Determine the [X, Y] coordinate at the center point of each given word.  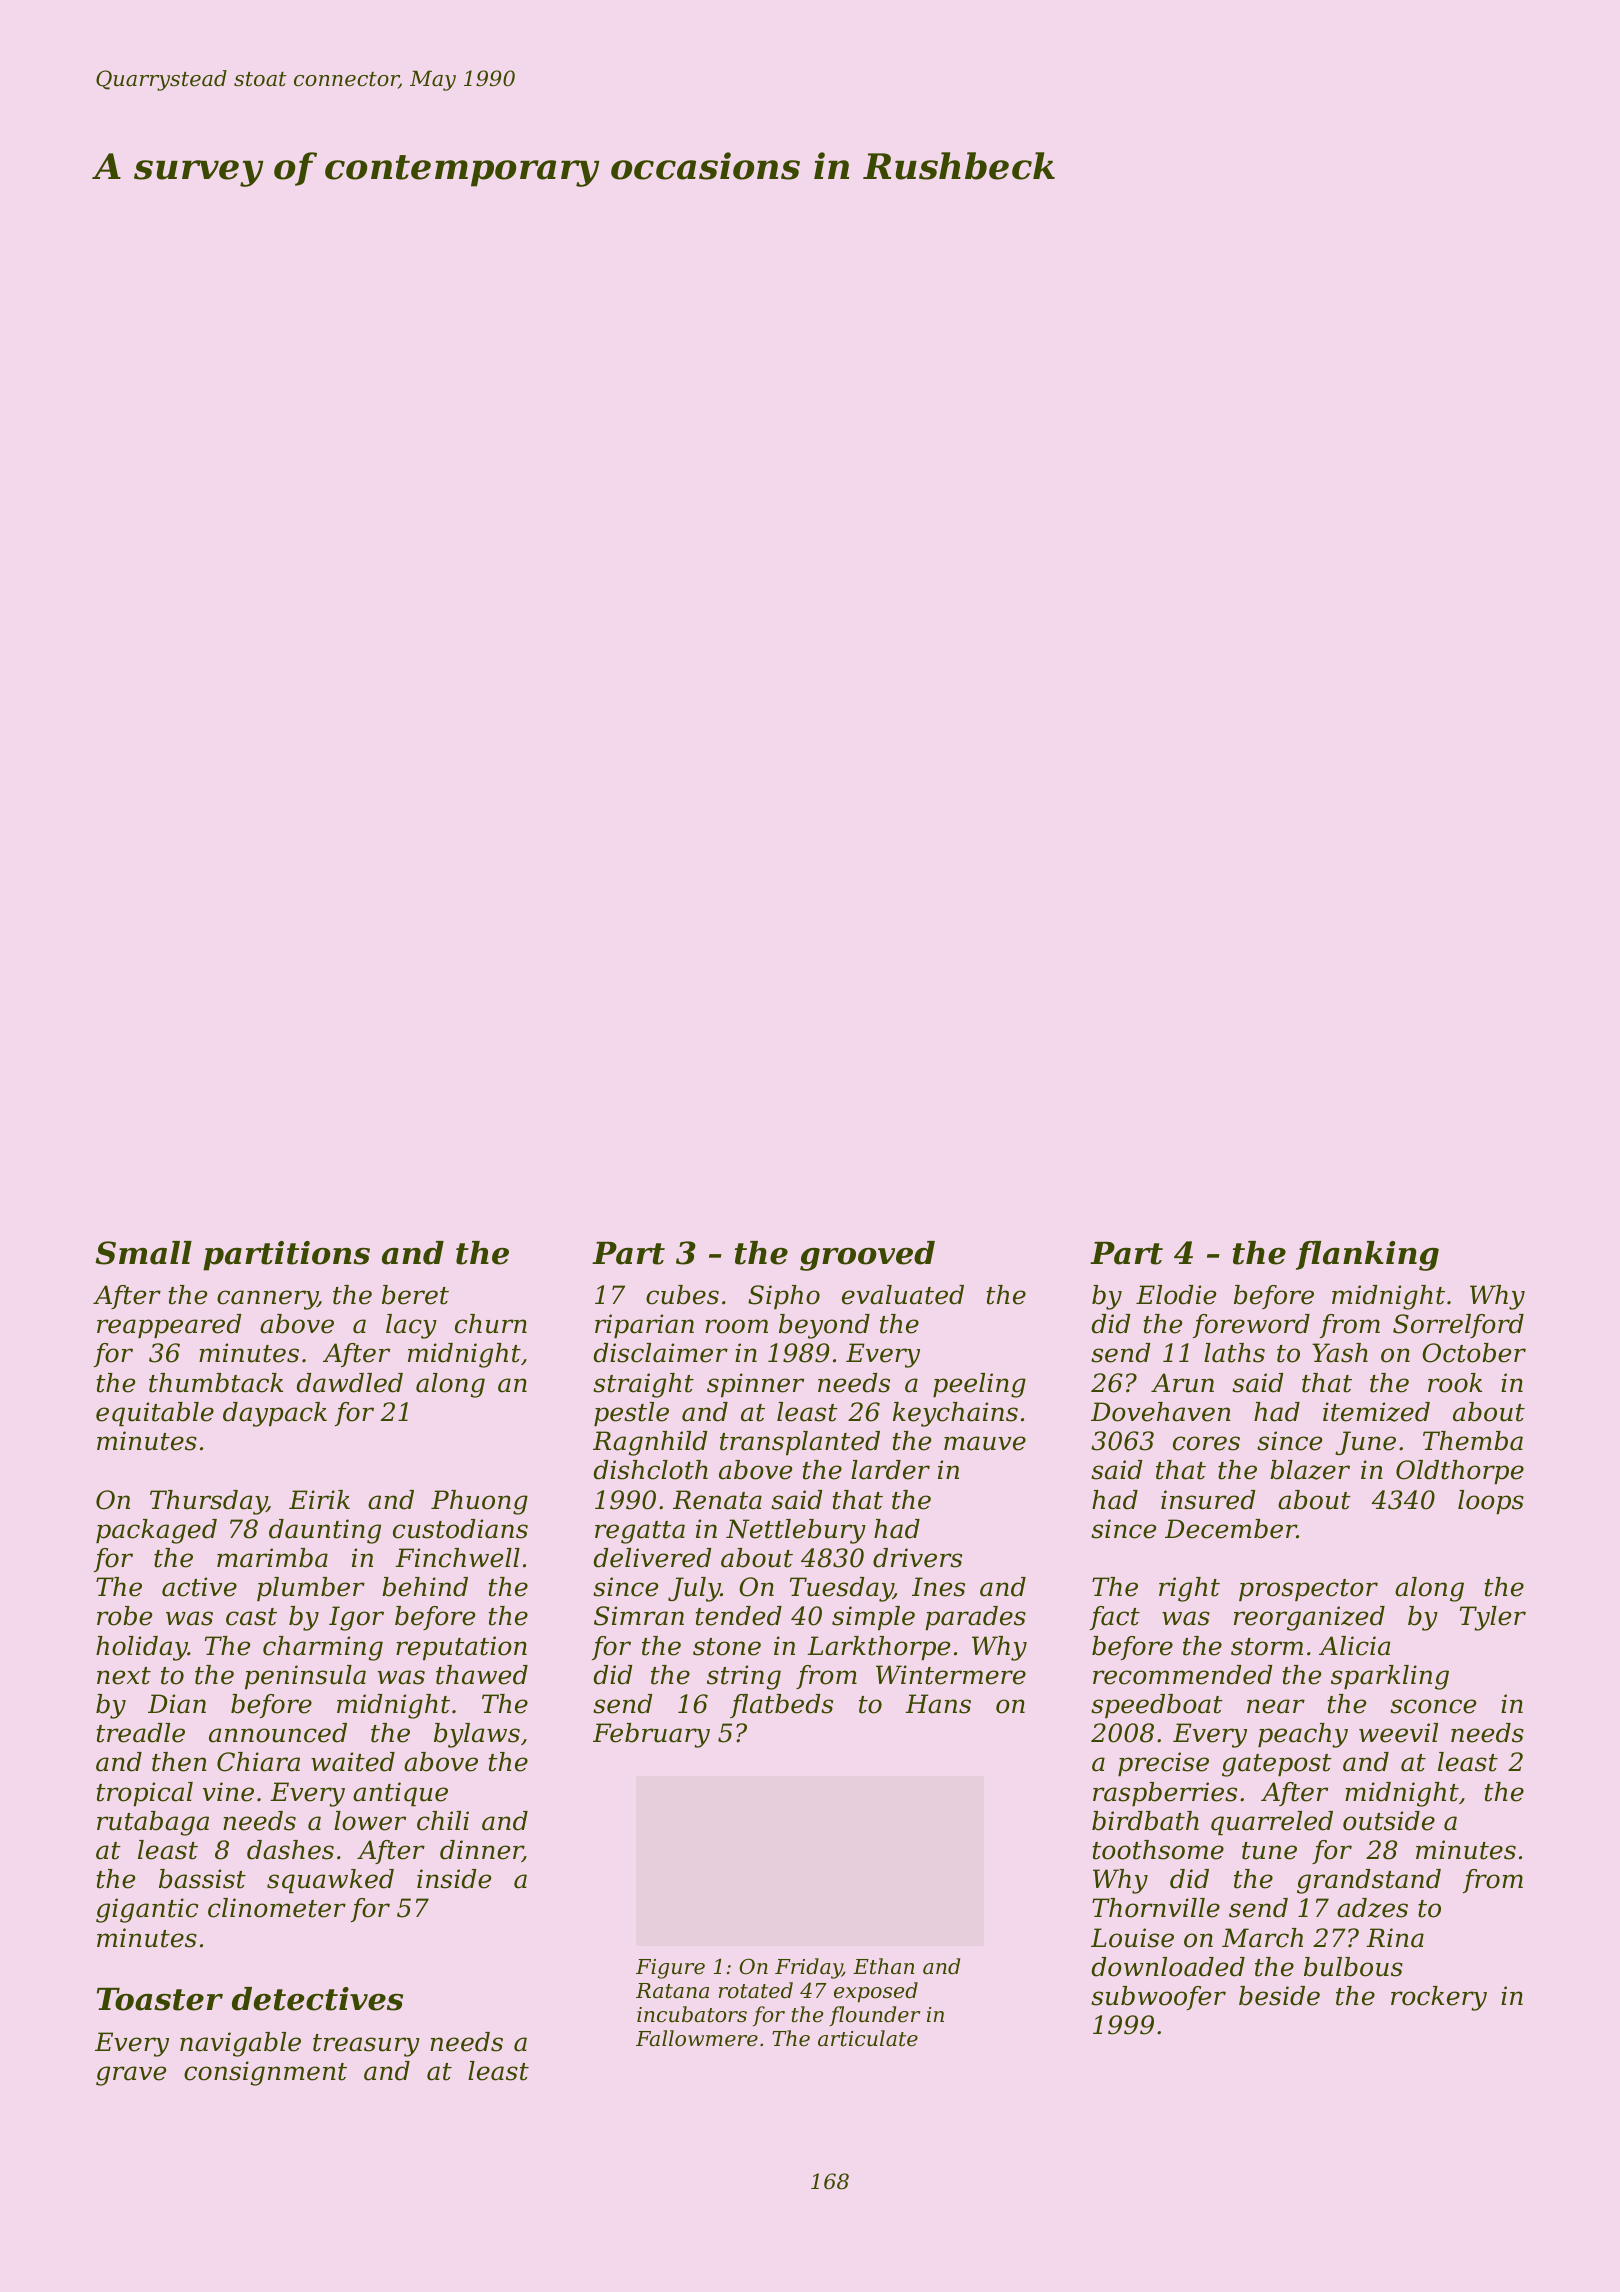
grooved [867, 1256]
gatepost [1277, 1765]
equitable [155, 1414]
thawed [482, 1675]
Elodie [1176, 1295]
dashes [290, 1850]
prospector [1308, 1590]
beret [415, 1295]
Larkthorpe [878, 1648]
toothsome [1158, 1850]
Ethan [883, 1966]
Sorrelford [1458, 1326]
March [1262, 1938]
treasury [366, 2045]
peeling [979, 1385]
